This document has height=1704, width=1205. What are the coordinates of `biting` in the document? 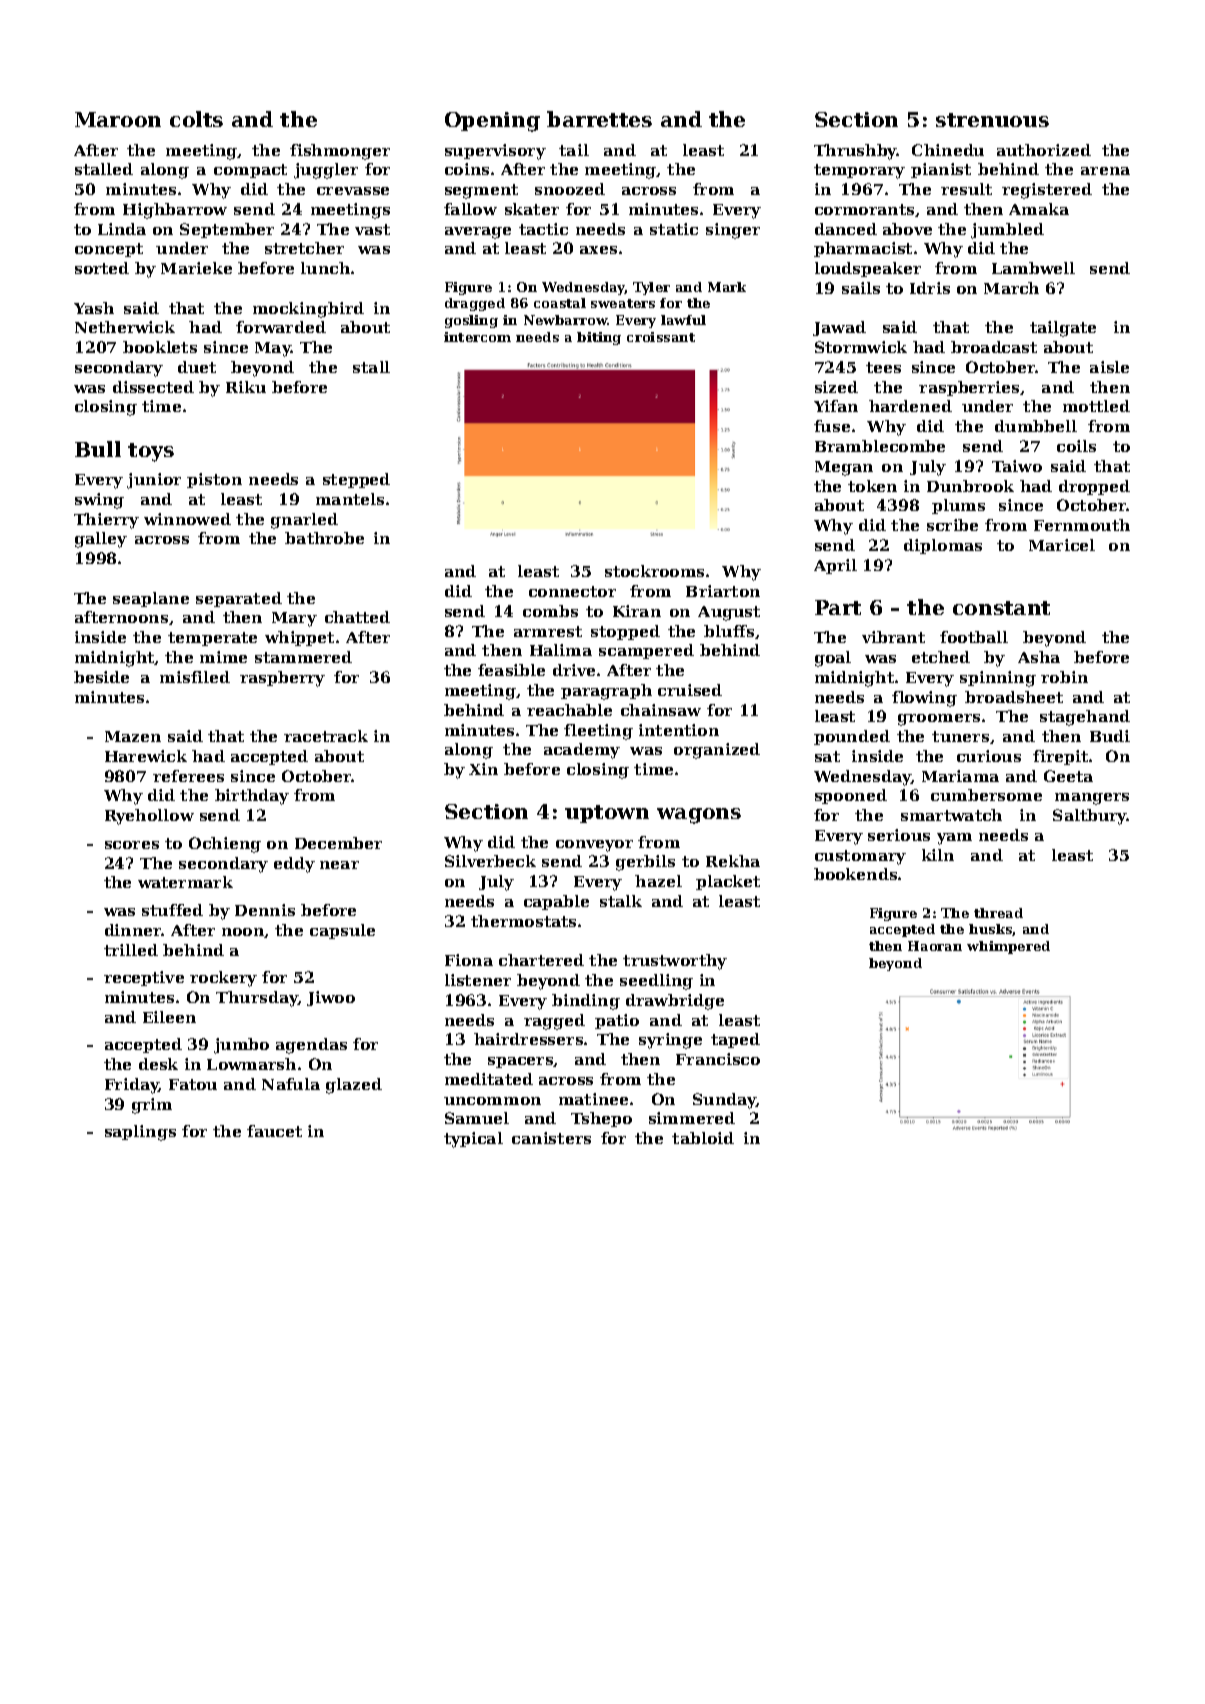 It's located at (599, 338).
